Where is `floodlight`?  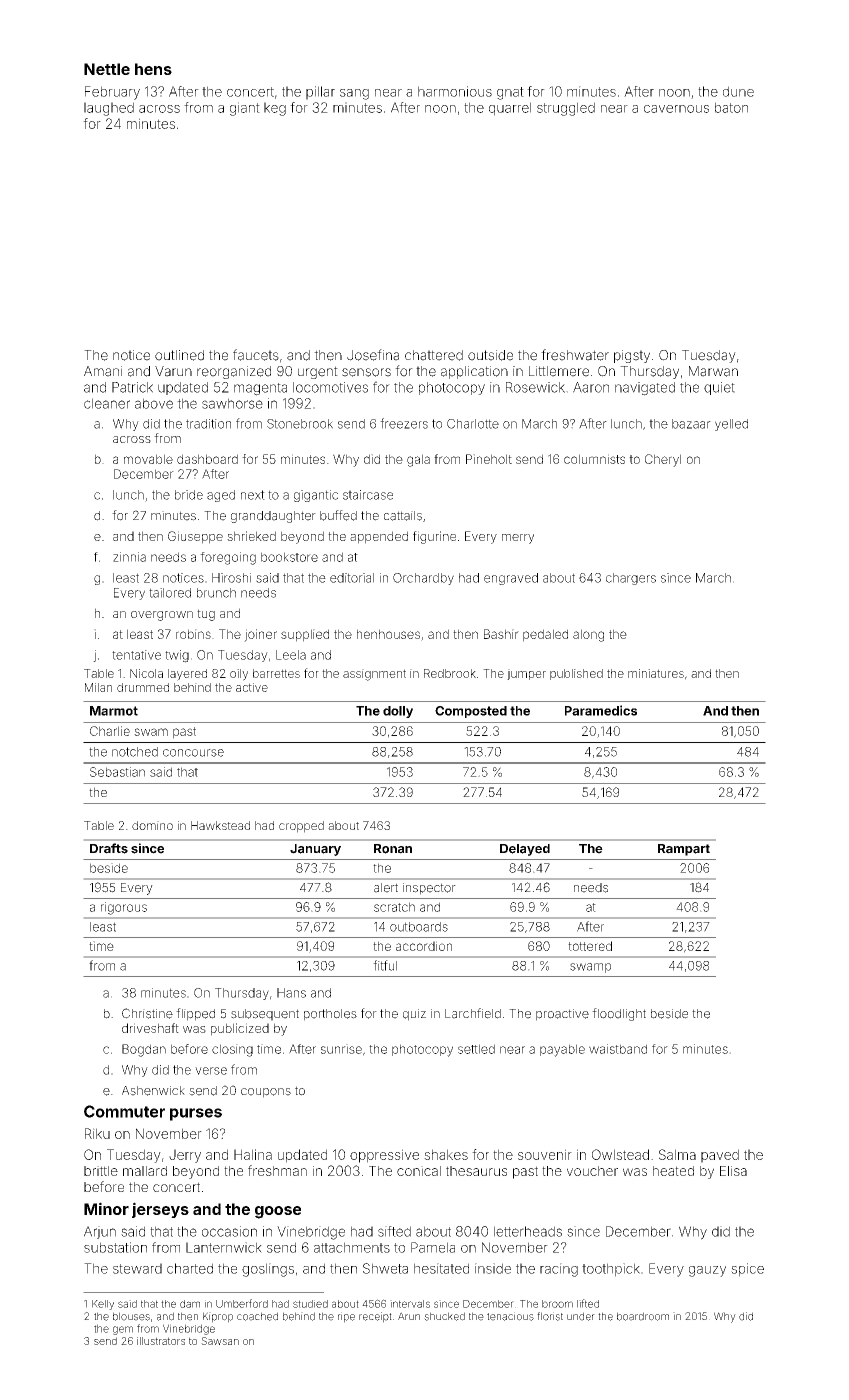 floodlight is located at coordinates (619, 1014).
